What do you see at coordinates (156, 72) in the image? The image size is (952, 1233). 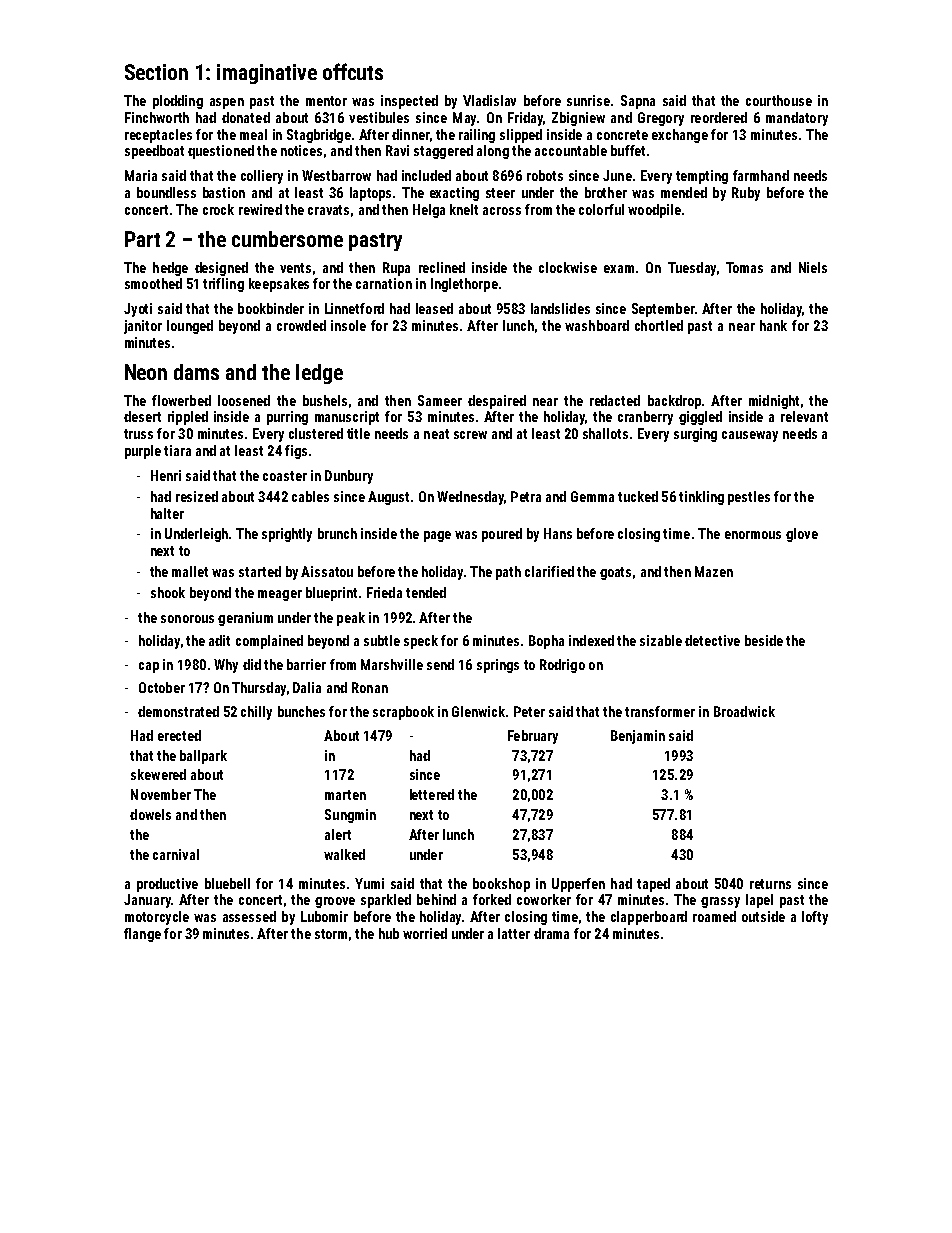 I see `Section` at bounding box center [156, 72].
